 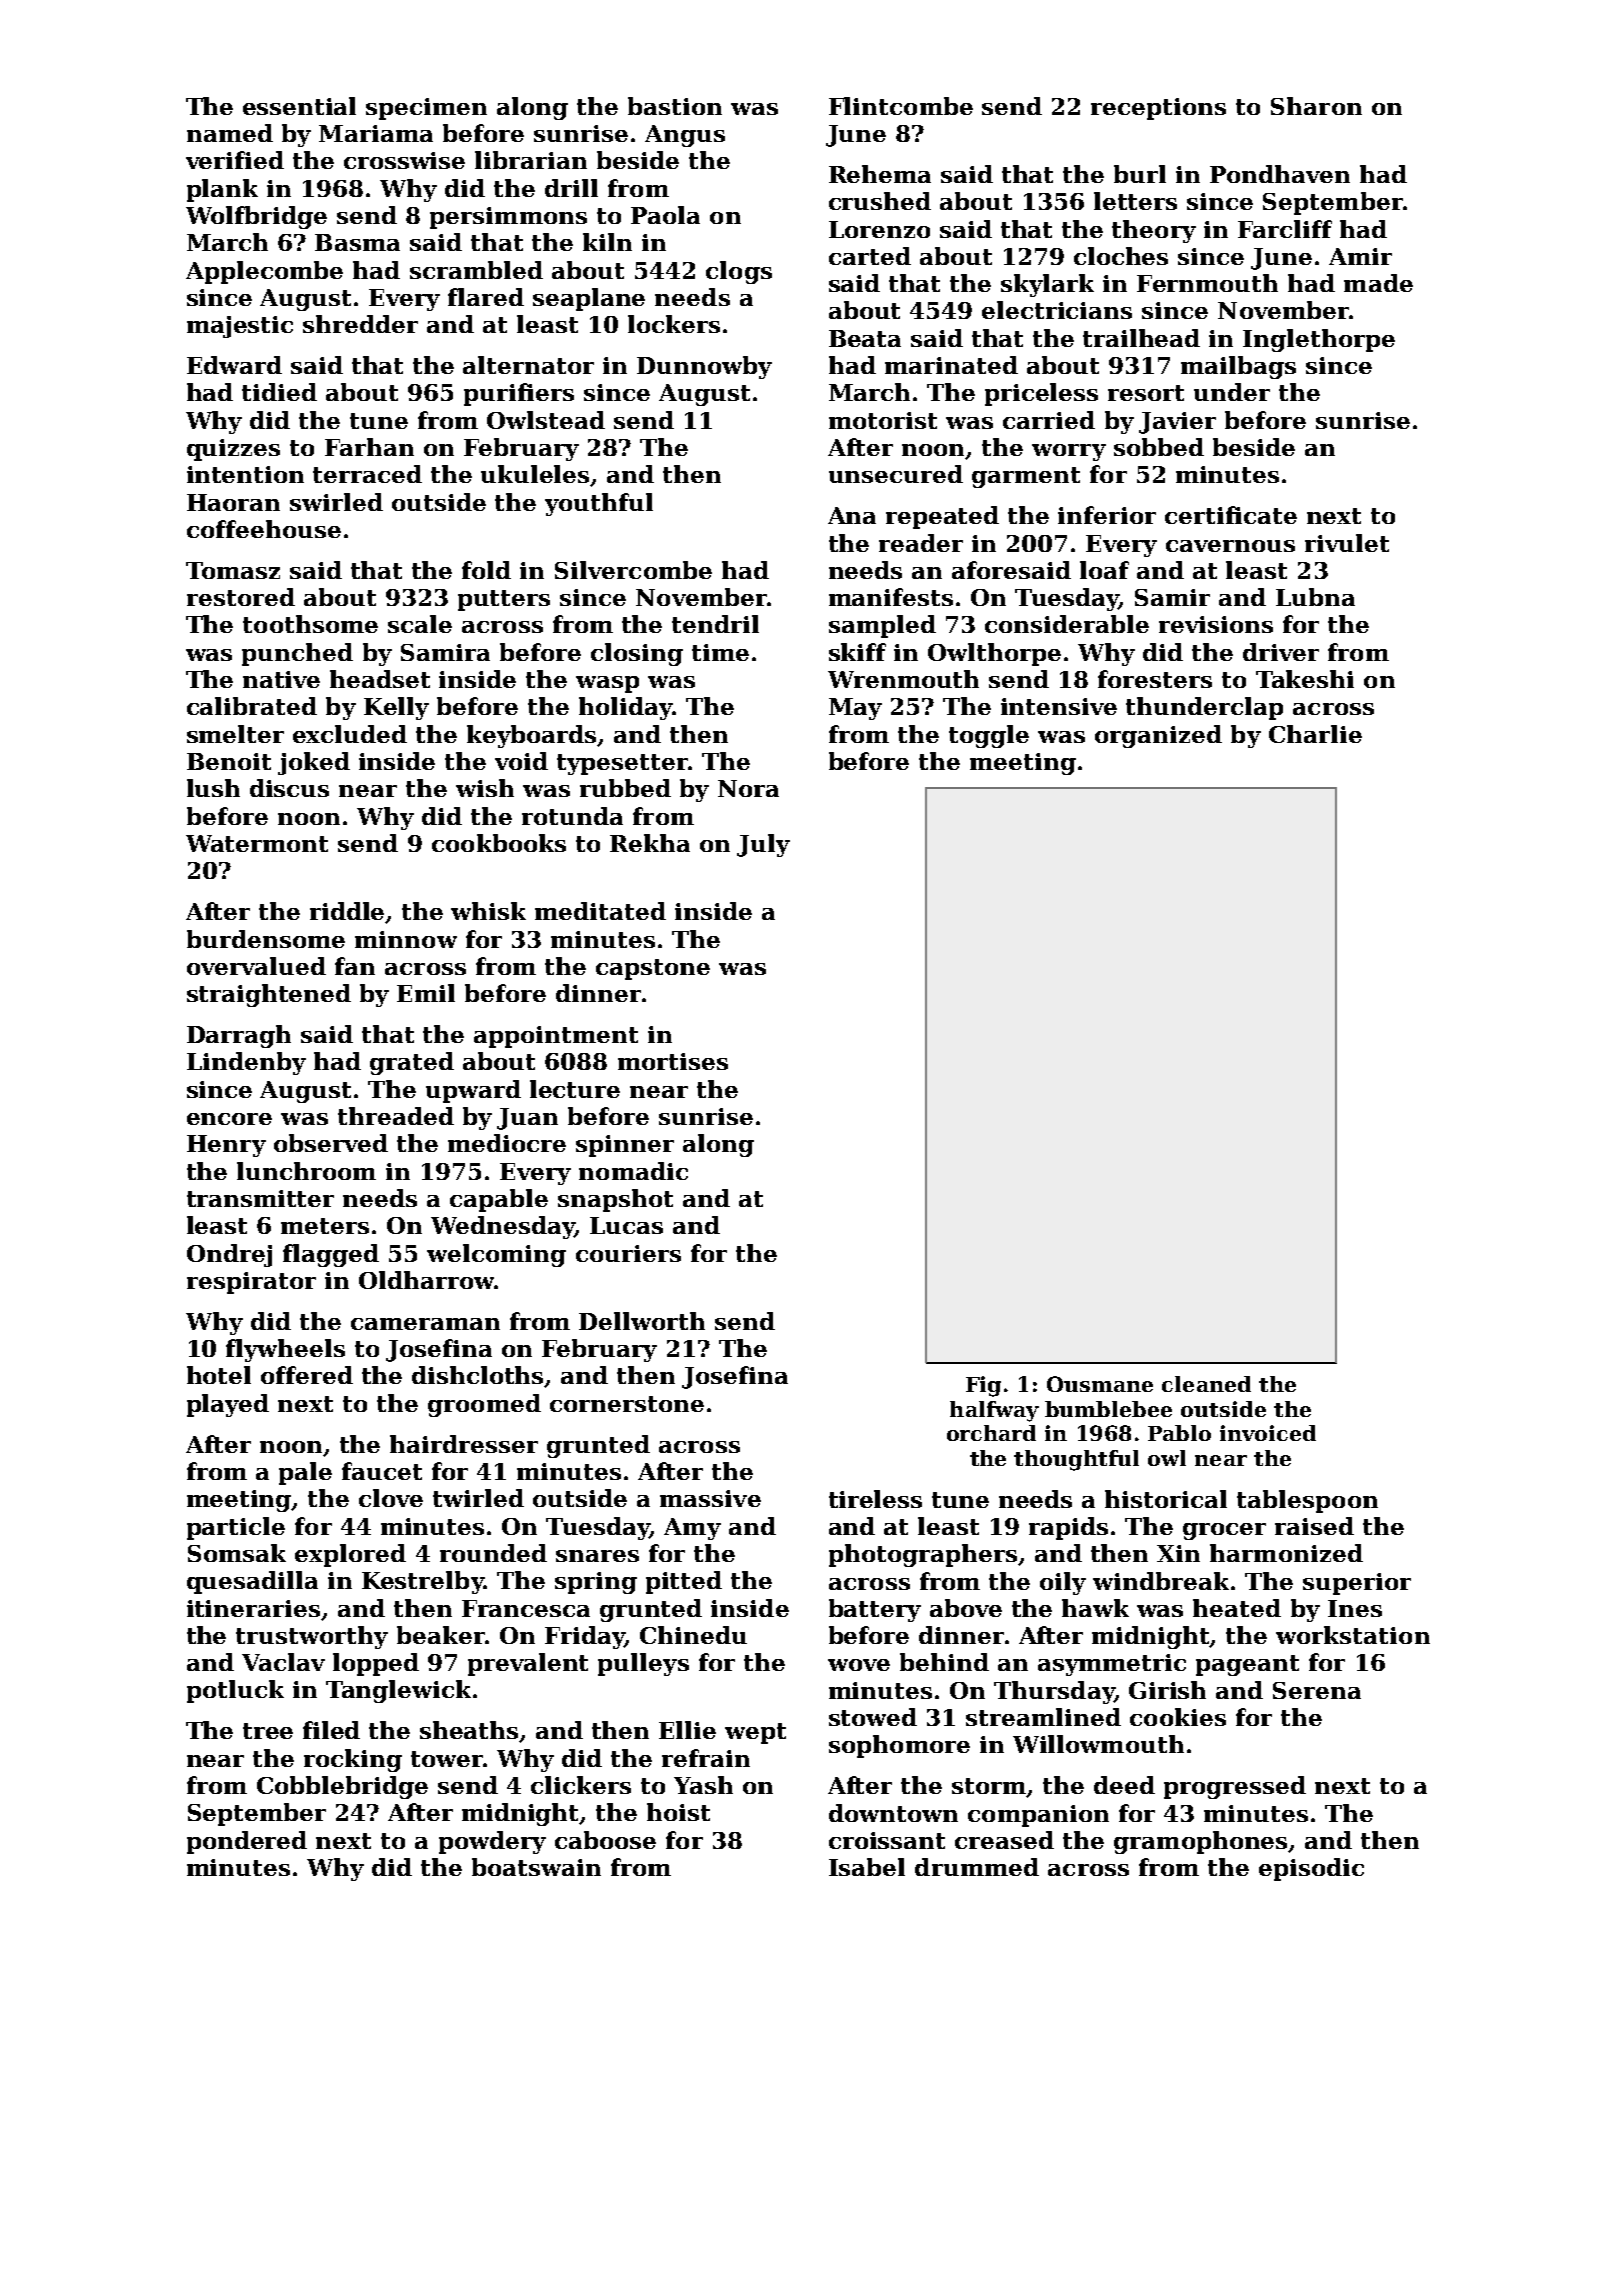 What do you see at coordinates (1347, 543) in the image?
I see `rivulet` at bounding box center [1347, 543].
